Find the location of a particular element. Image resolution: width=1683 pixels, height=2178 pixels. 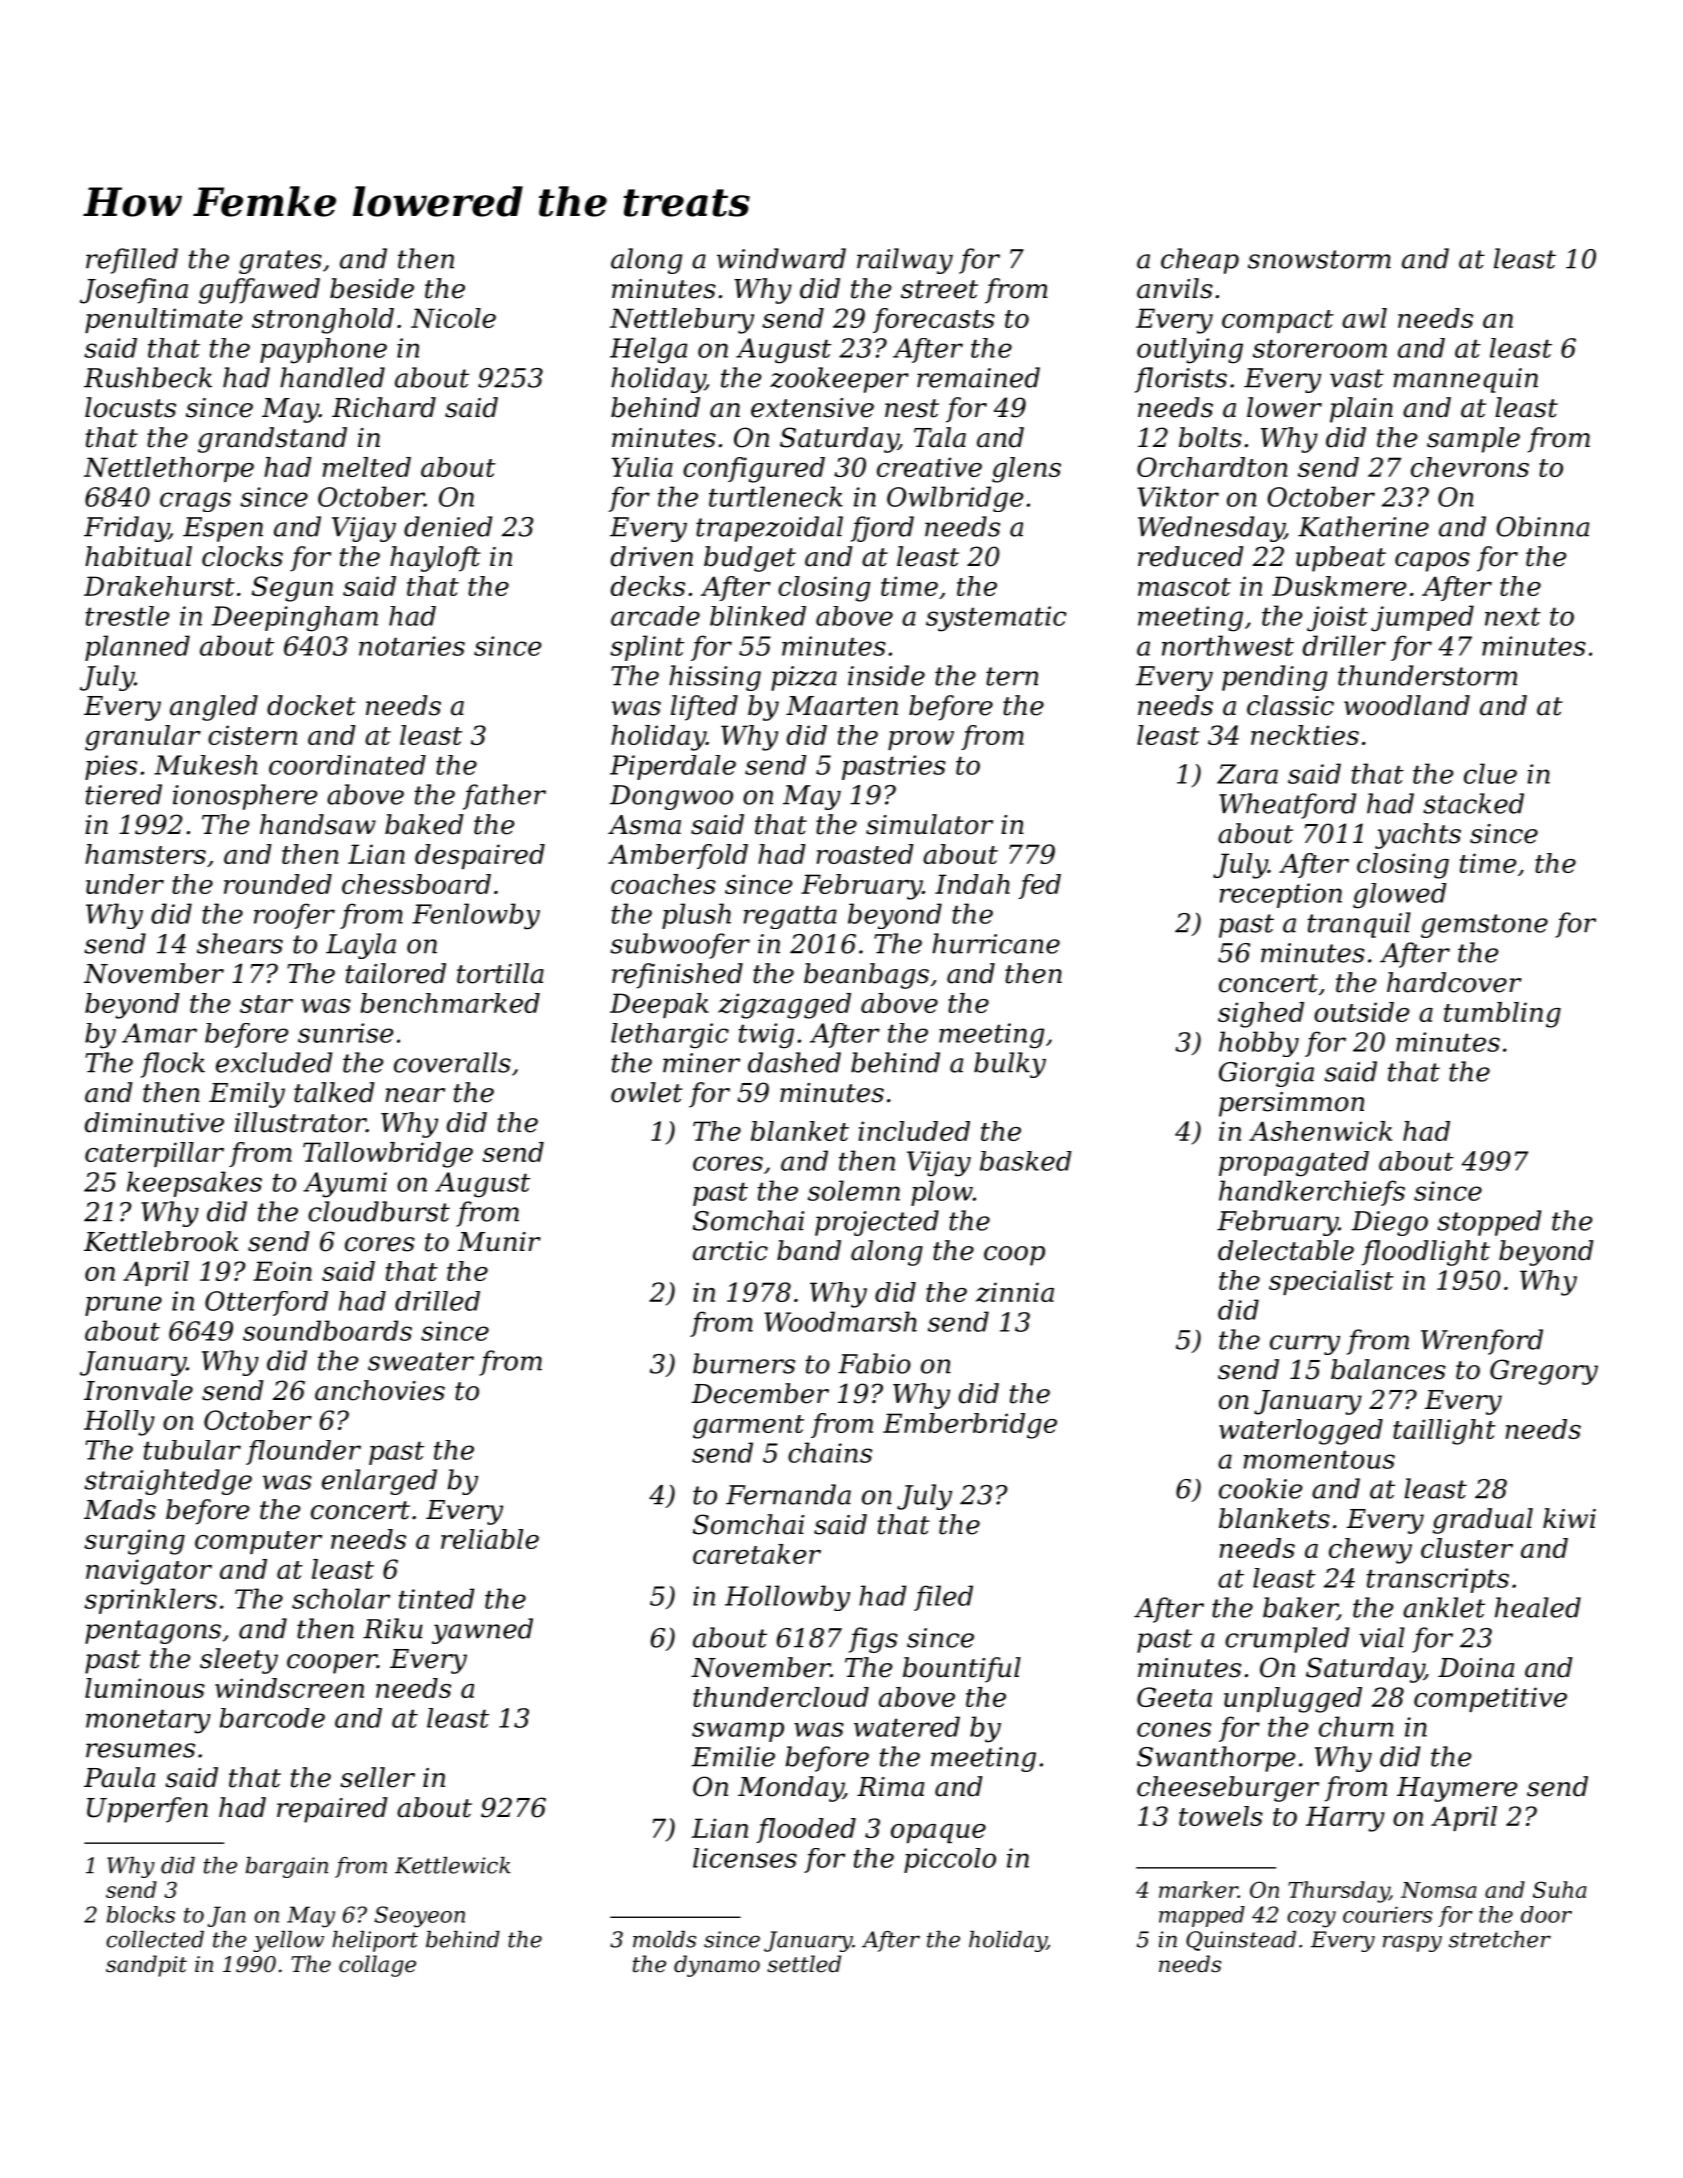

sample is located at coordinates (1473, 440).
